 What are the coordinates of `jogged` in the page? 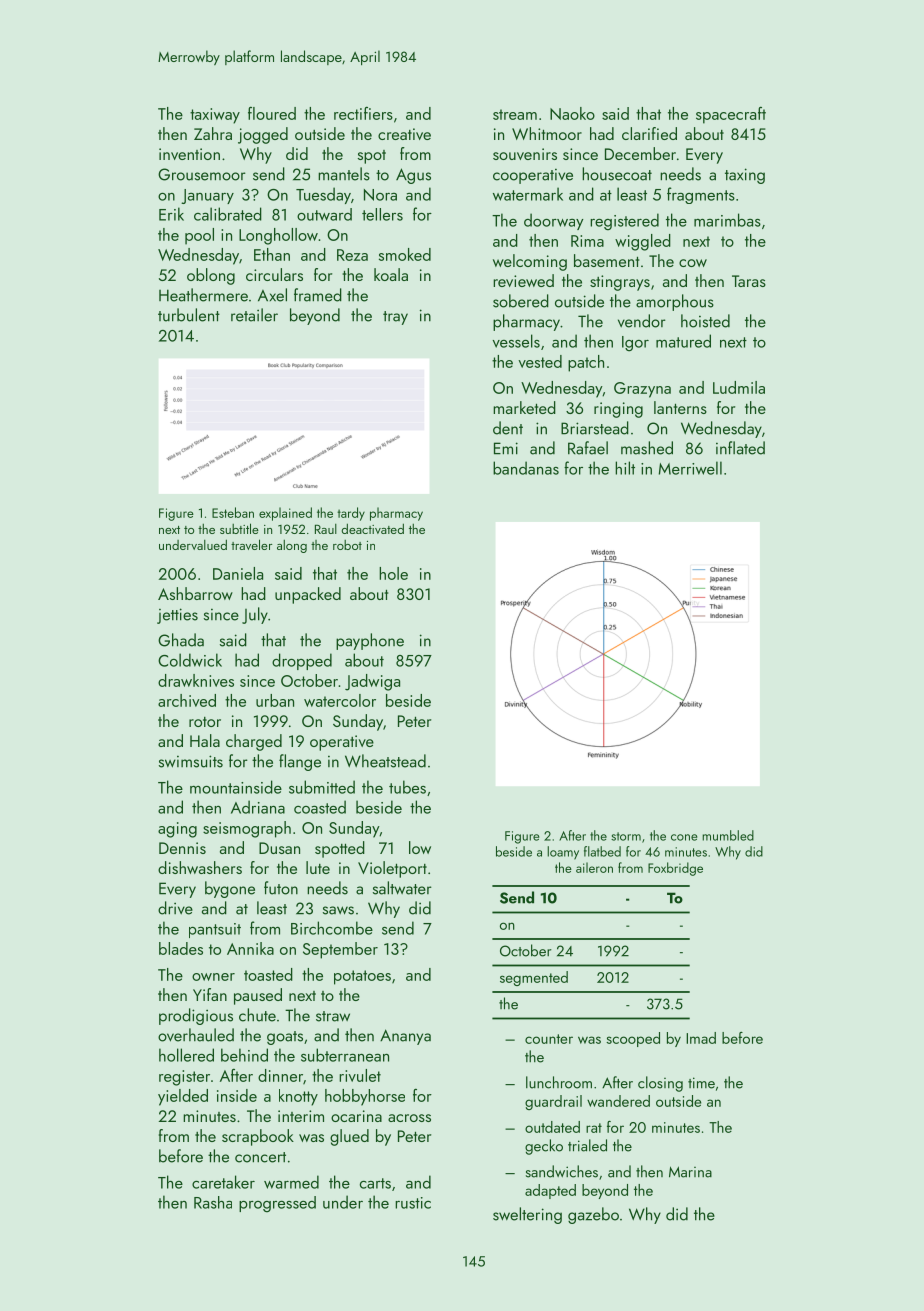 It's located at (263, 135).
